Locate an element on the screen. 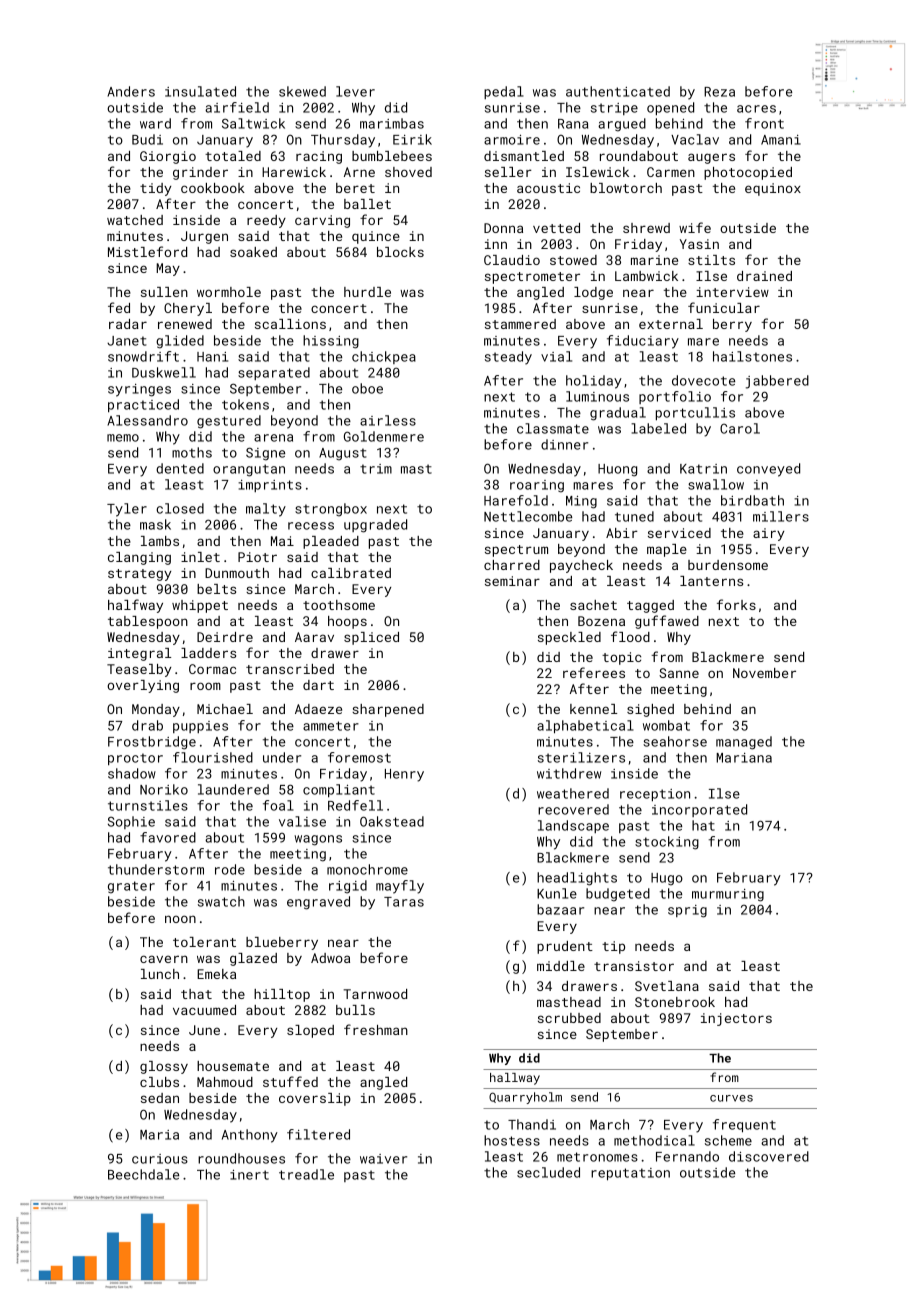 This screenshot has height=1308, width=924. bulls is located at coordinates (355, 1010).
